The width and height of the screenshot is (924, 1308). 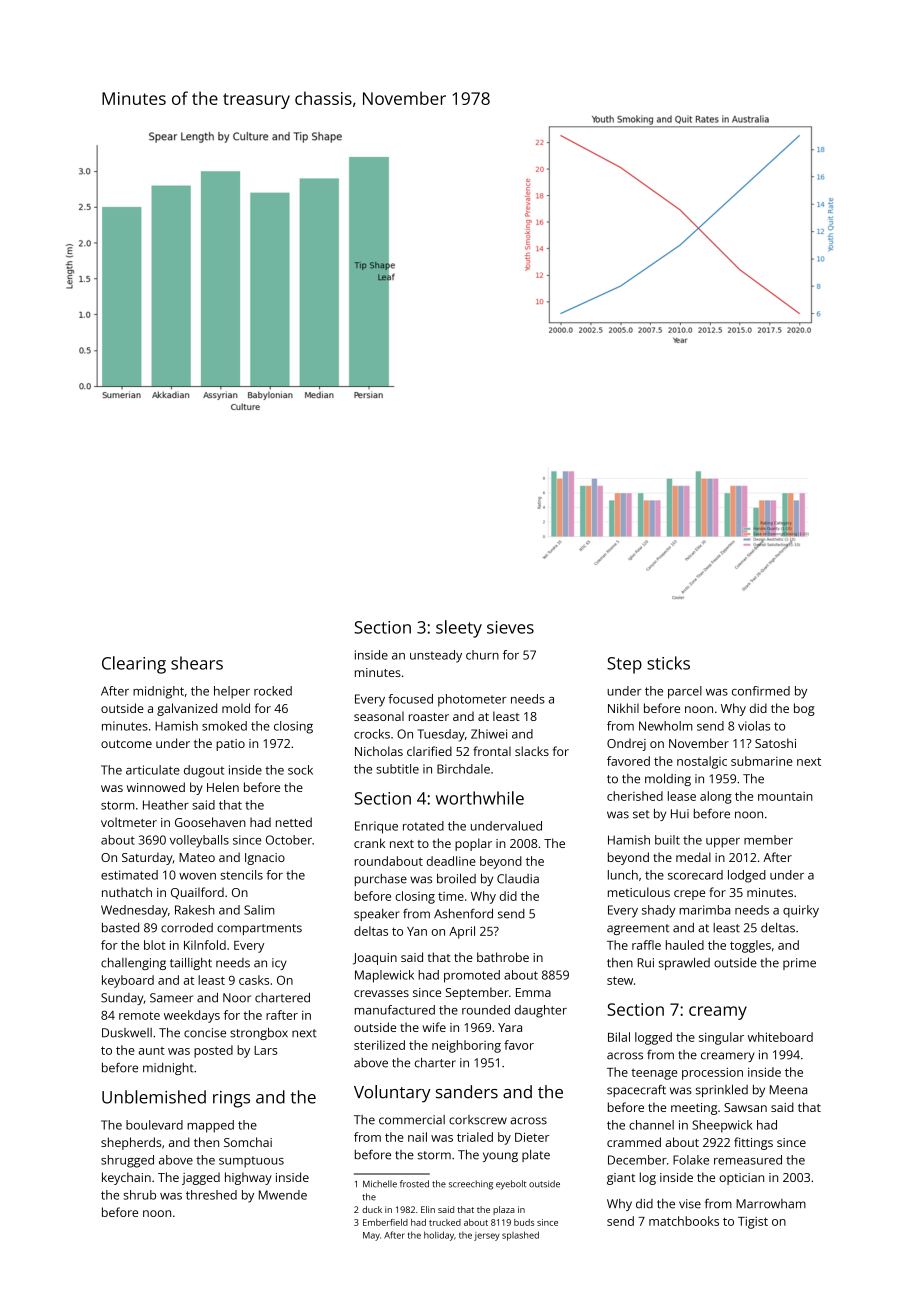 I want to click on Ashenford, so click(x=463, y=913).
